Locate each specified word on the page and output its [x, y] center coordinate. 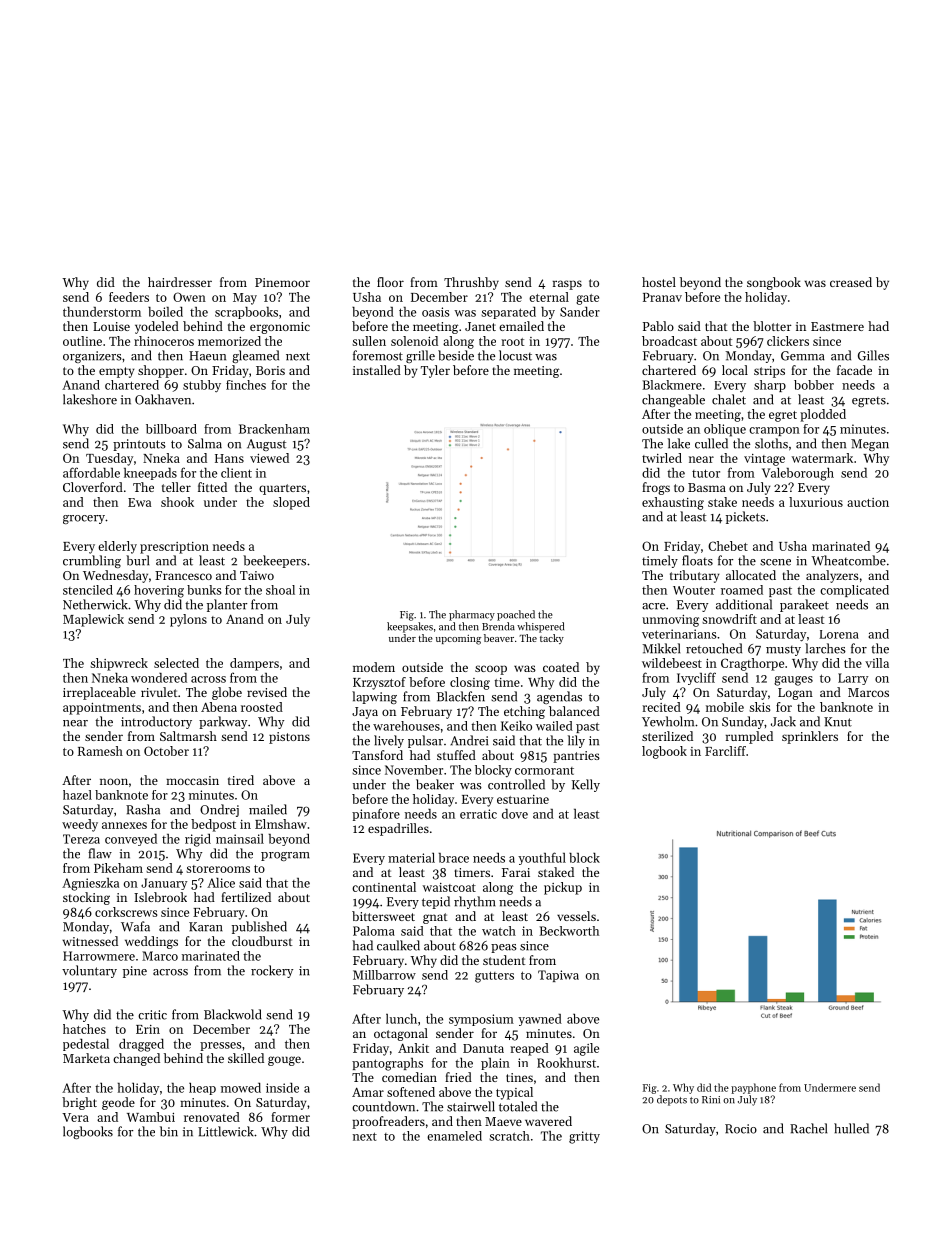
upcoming [458, 640]
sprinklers [810, 737]
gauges [793, 681]
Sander [580, 312]
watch [499, 931]
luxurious [816, 502]
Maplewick [93, 620]
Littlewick [226, 1131]
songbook [774, 283]
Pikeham [118, 868]
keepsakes [410, 627]
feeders [129, 297]
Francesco [183, 575]
